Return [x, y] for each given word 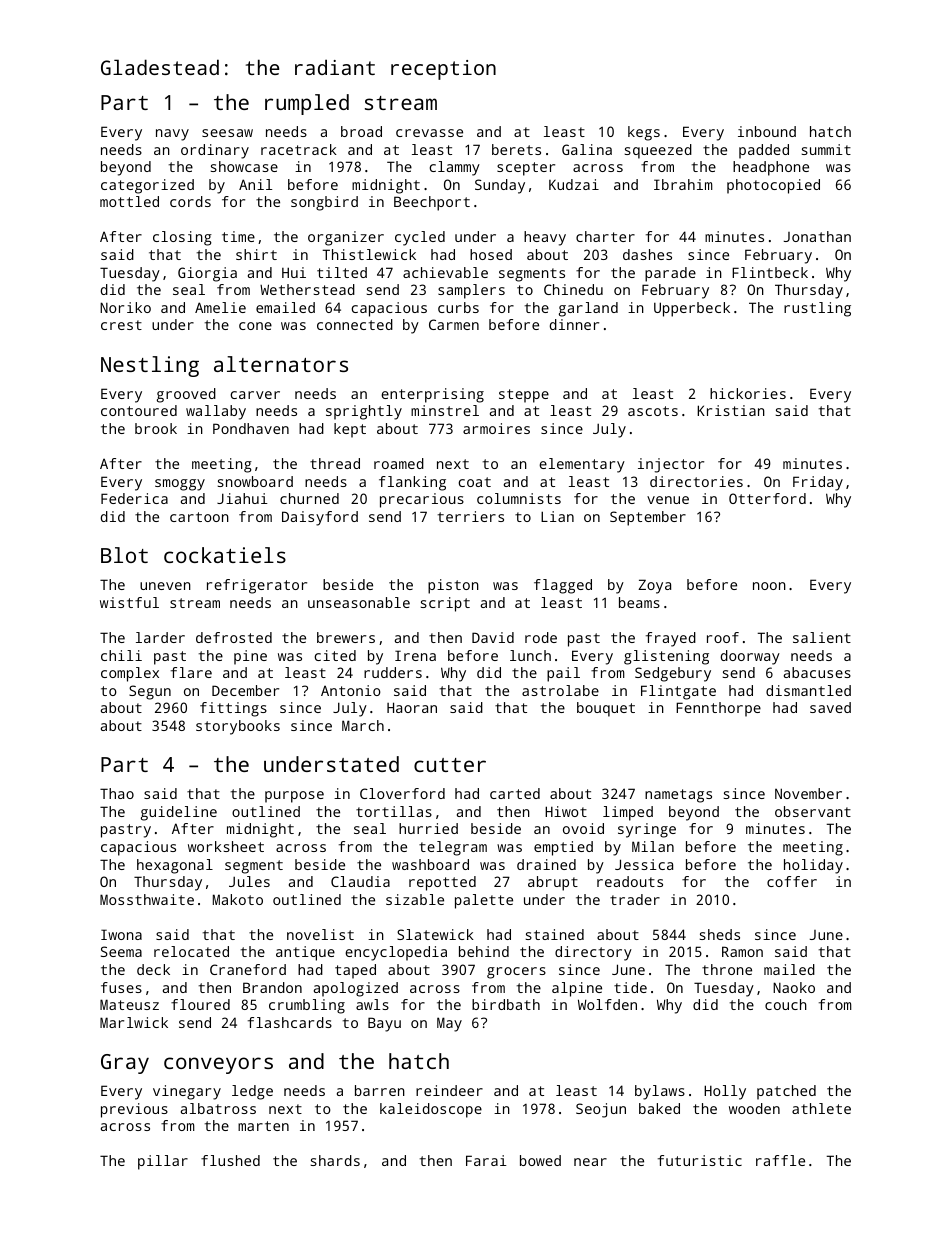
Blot [124, 555]
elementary [582, 465]
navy [172, 135]
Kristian [731, 410]
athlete [821, 1108]
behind [484, 951]
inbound [767, 131]
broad [361, 131]
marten [263, 1126]
